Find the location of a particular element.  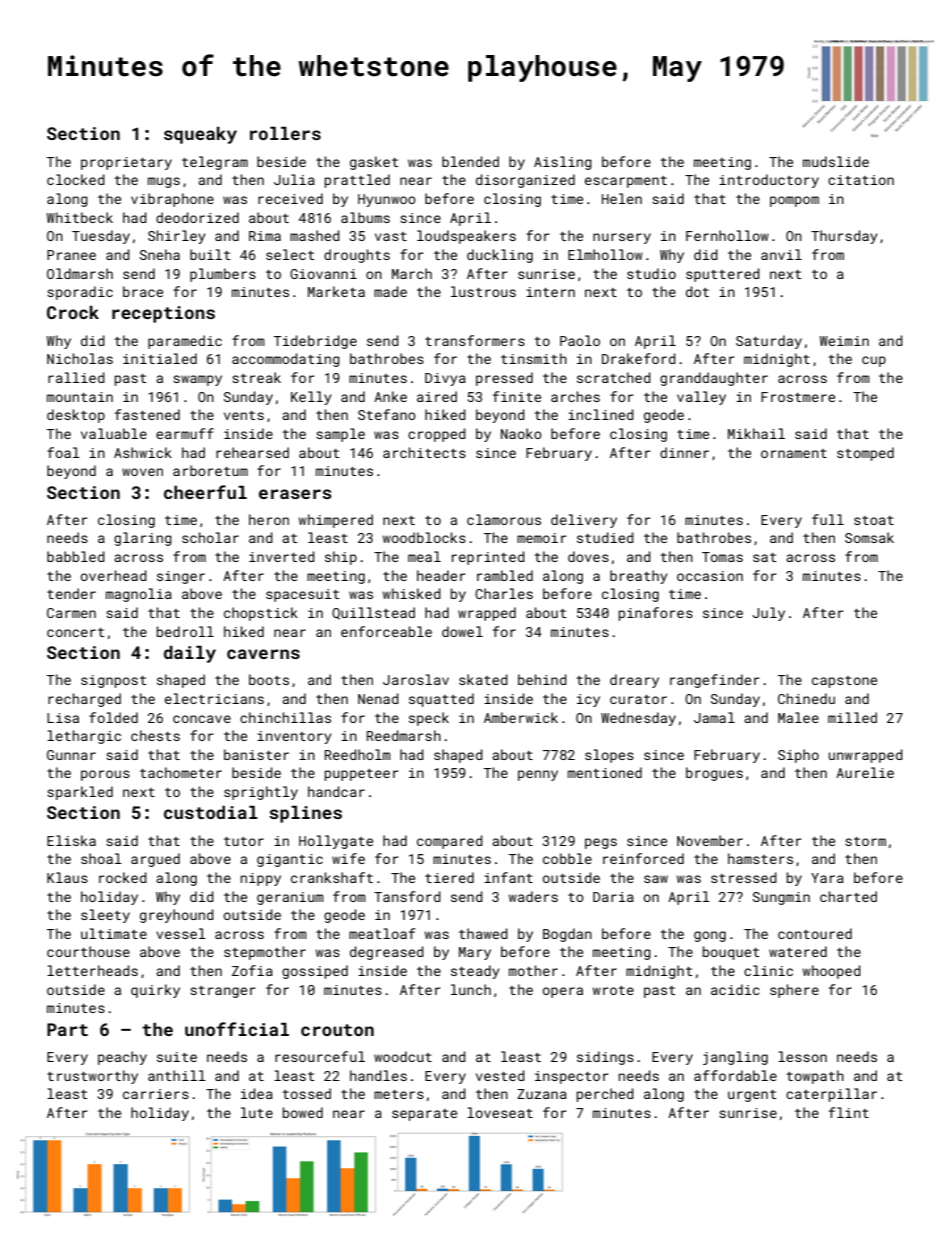

gossiped is located at coordinates (315, 972).
